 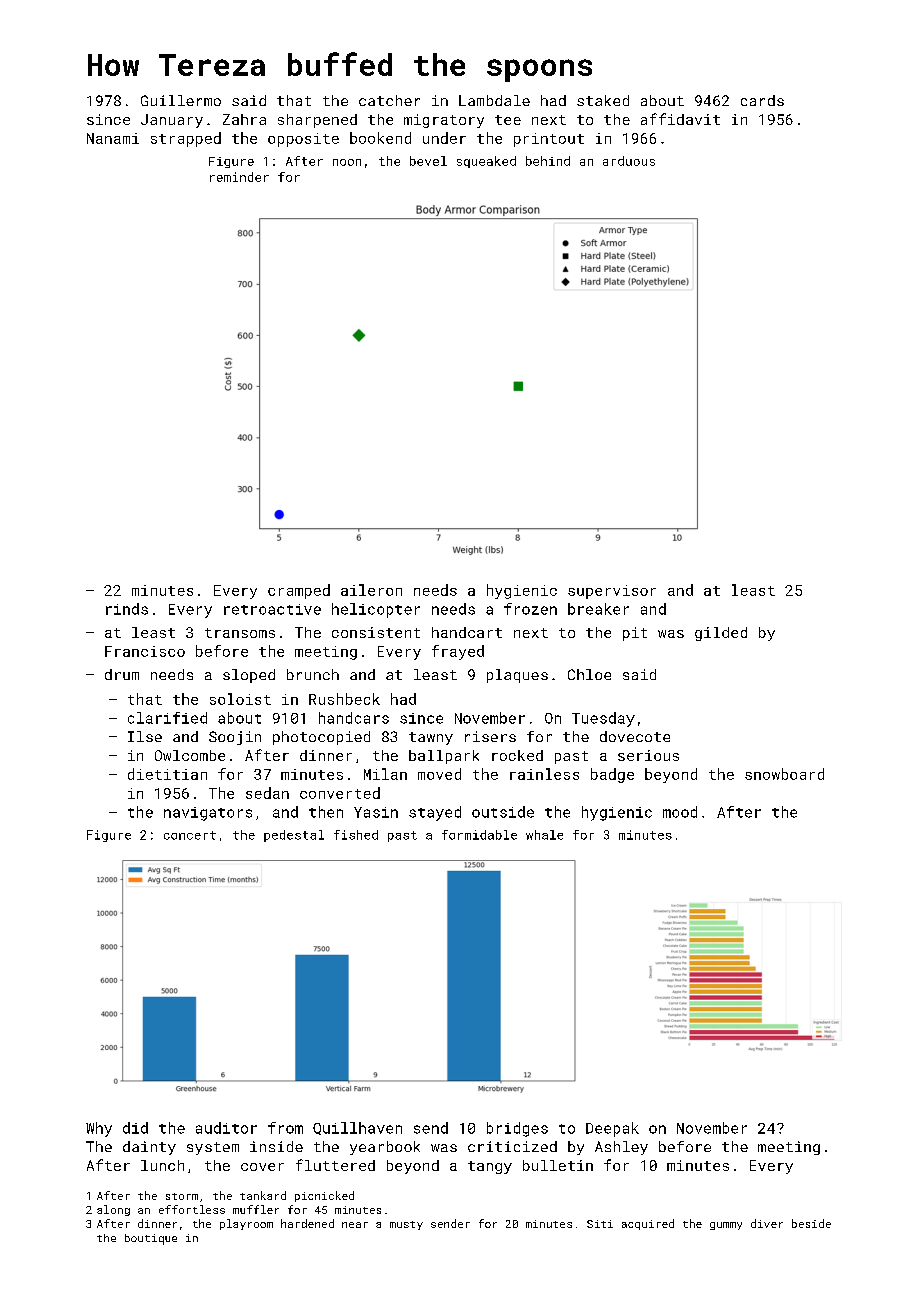 I want to click on arduous, so click(x=629, y=161).
